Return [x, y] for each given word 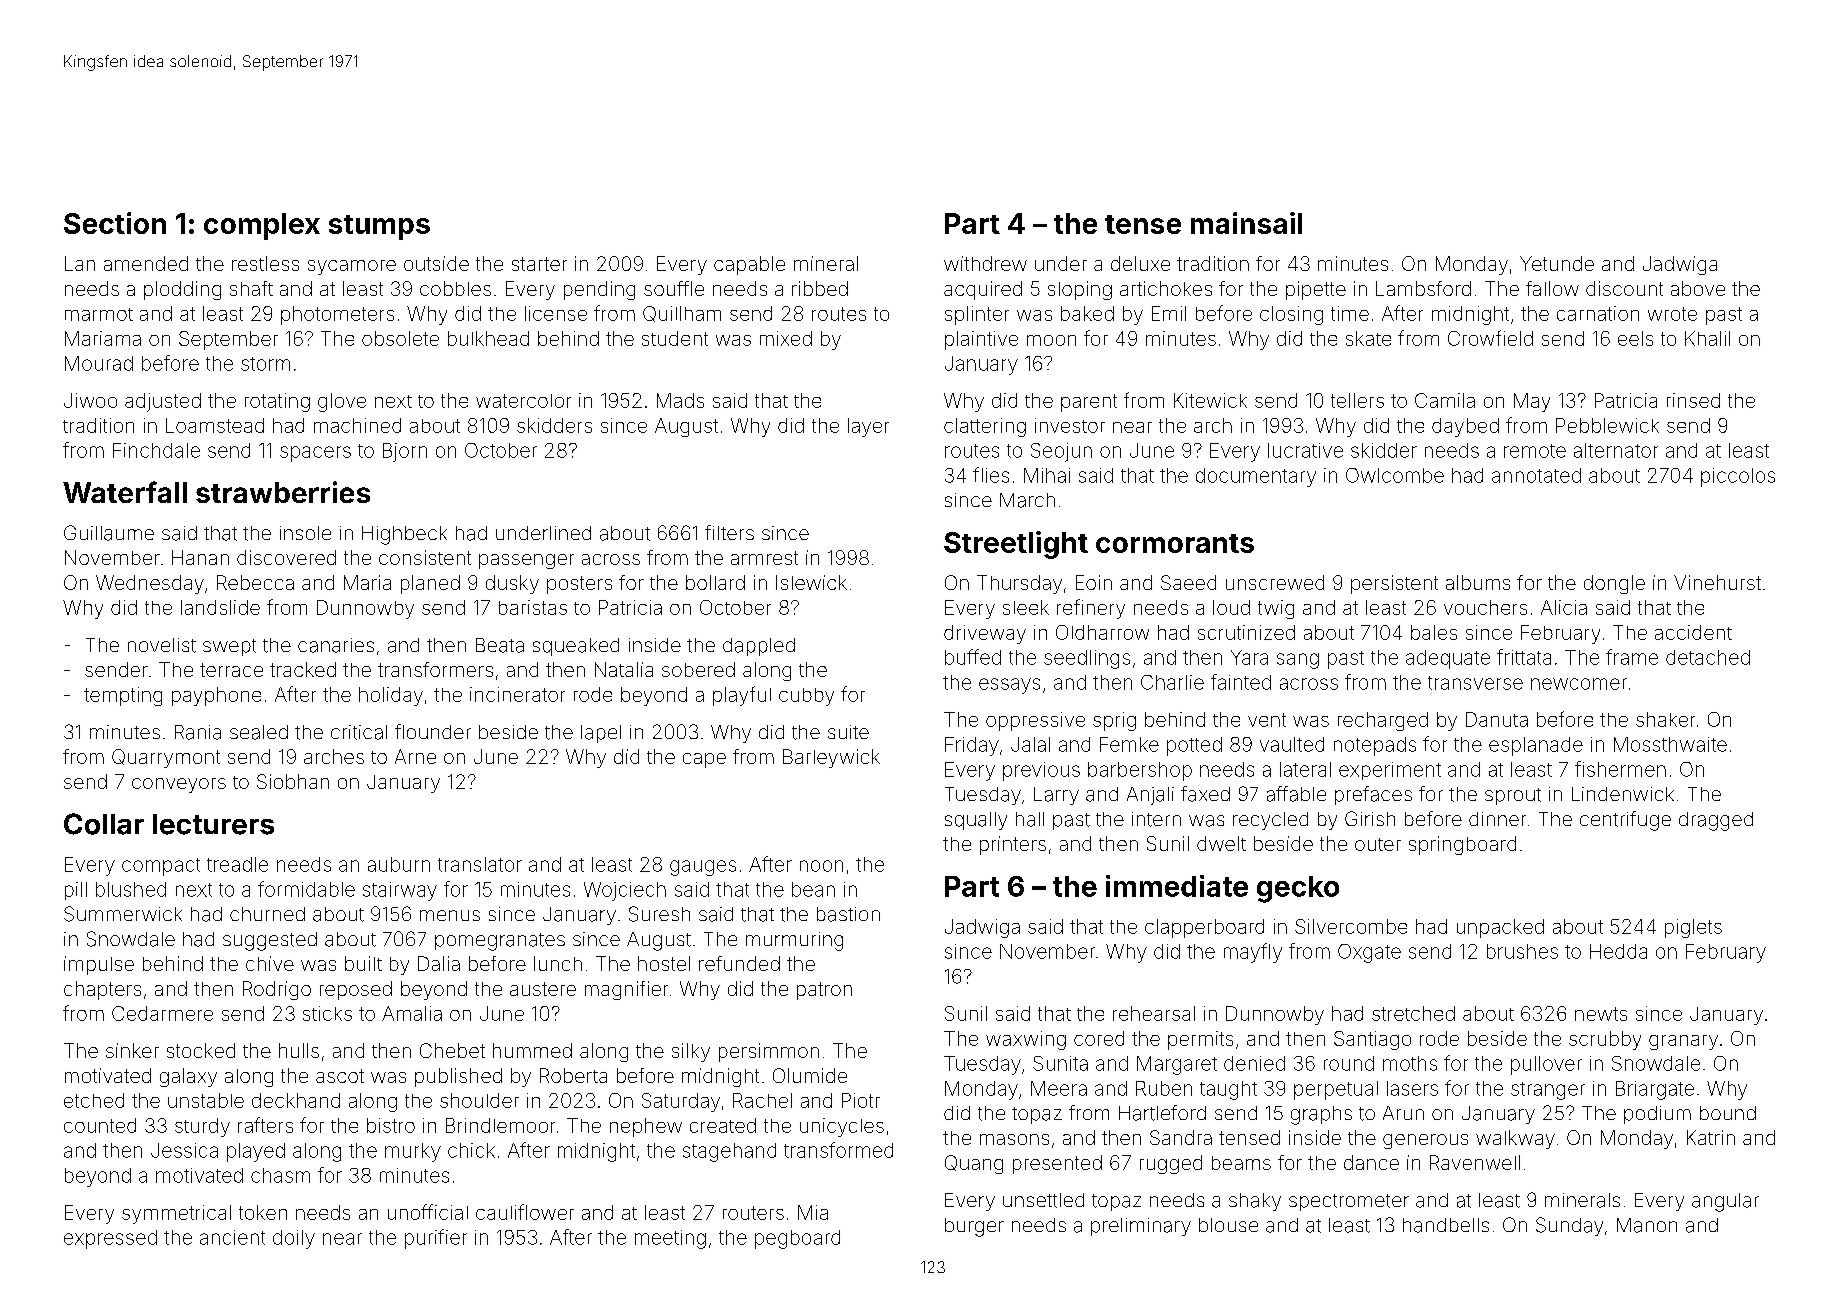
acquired [983, 290]
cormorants [1175, 543]
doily [294, 1239]
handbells [1446, 1225]
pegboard [797, 1239]
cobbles [455, 288]
